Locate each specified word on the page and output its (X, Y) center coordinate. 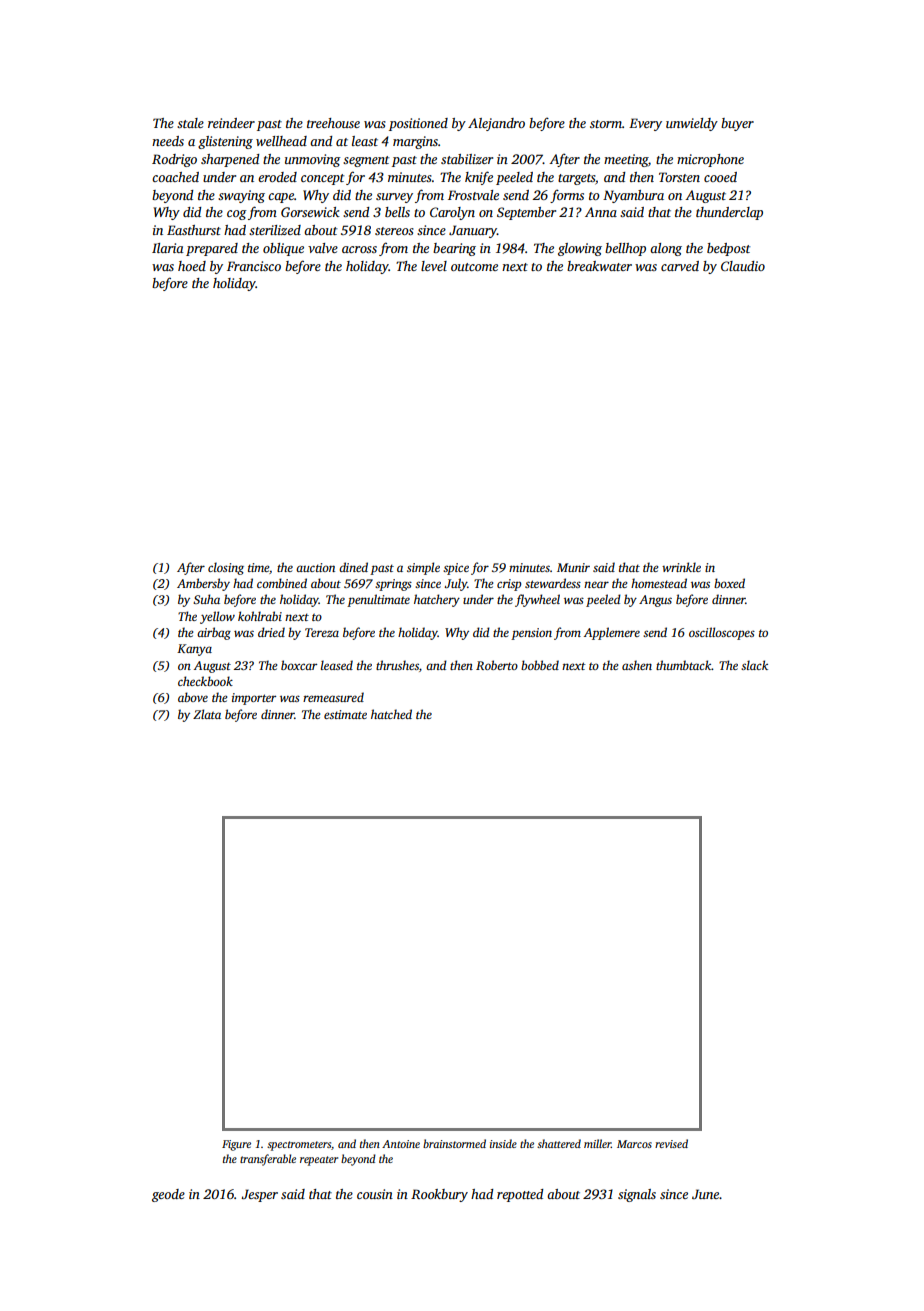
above (193, 697)
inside (503, 1143)
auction (315, 567)
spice (456, 569)
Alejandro (496, 124)
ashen (637, 665)
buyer (737, 124)
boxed (729, 583)
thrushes (397, 665)
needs (168, 141)
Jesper (259, 1195)
